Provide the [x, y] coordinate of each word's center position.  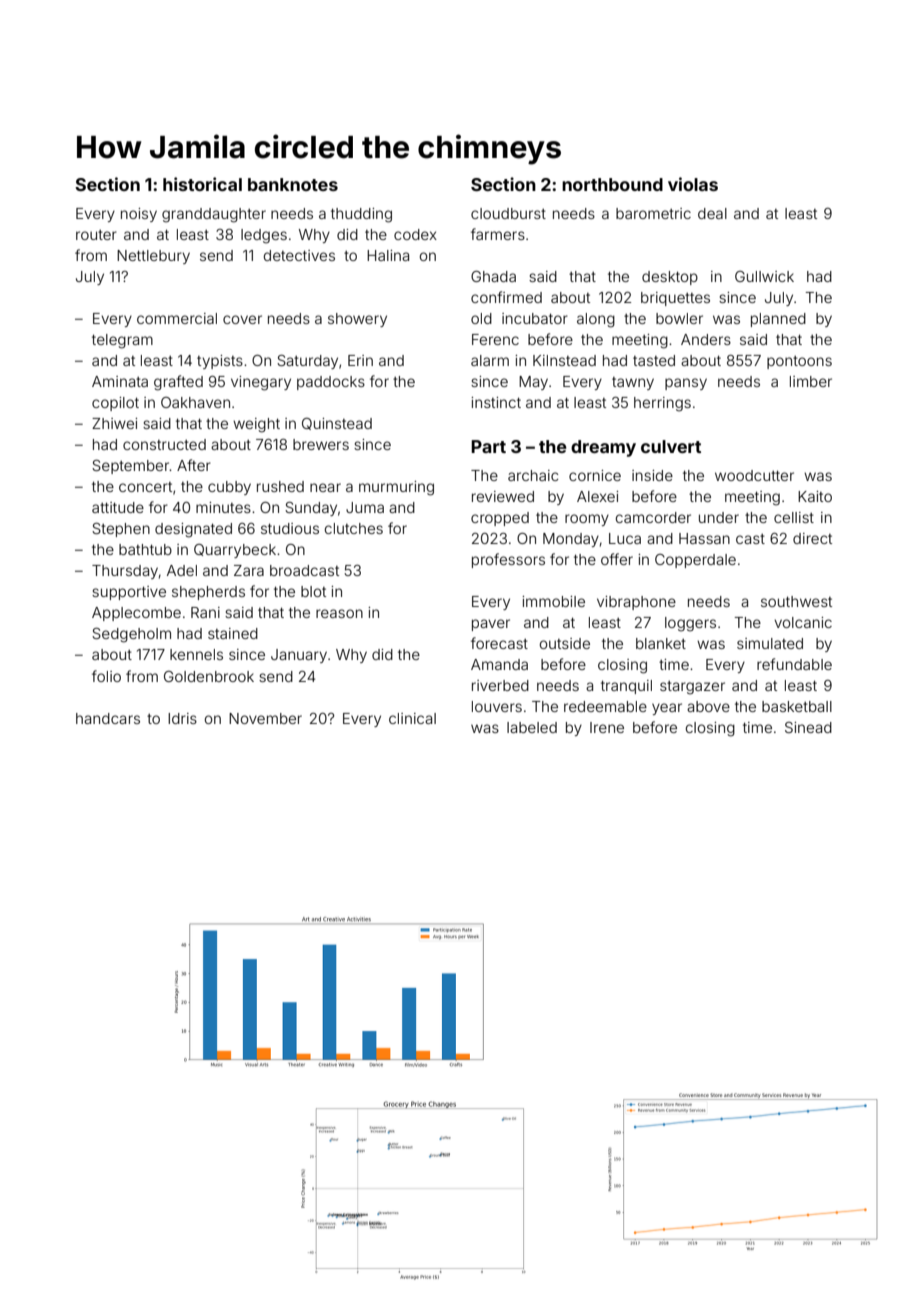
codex [415, 234]
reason [339, 613]
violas [693, 184]
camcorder [653, 517]
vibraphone [636, 603]
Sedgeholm [131, 635]
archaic [533, 475]
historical [202, 184]
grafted [178, 383]
